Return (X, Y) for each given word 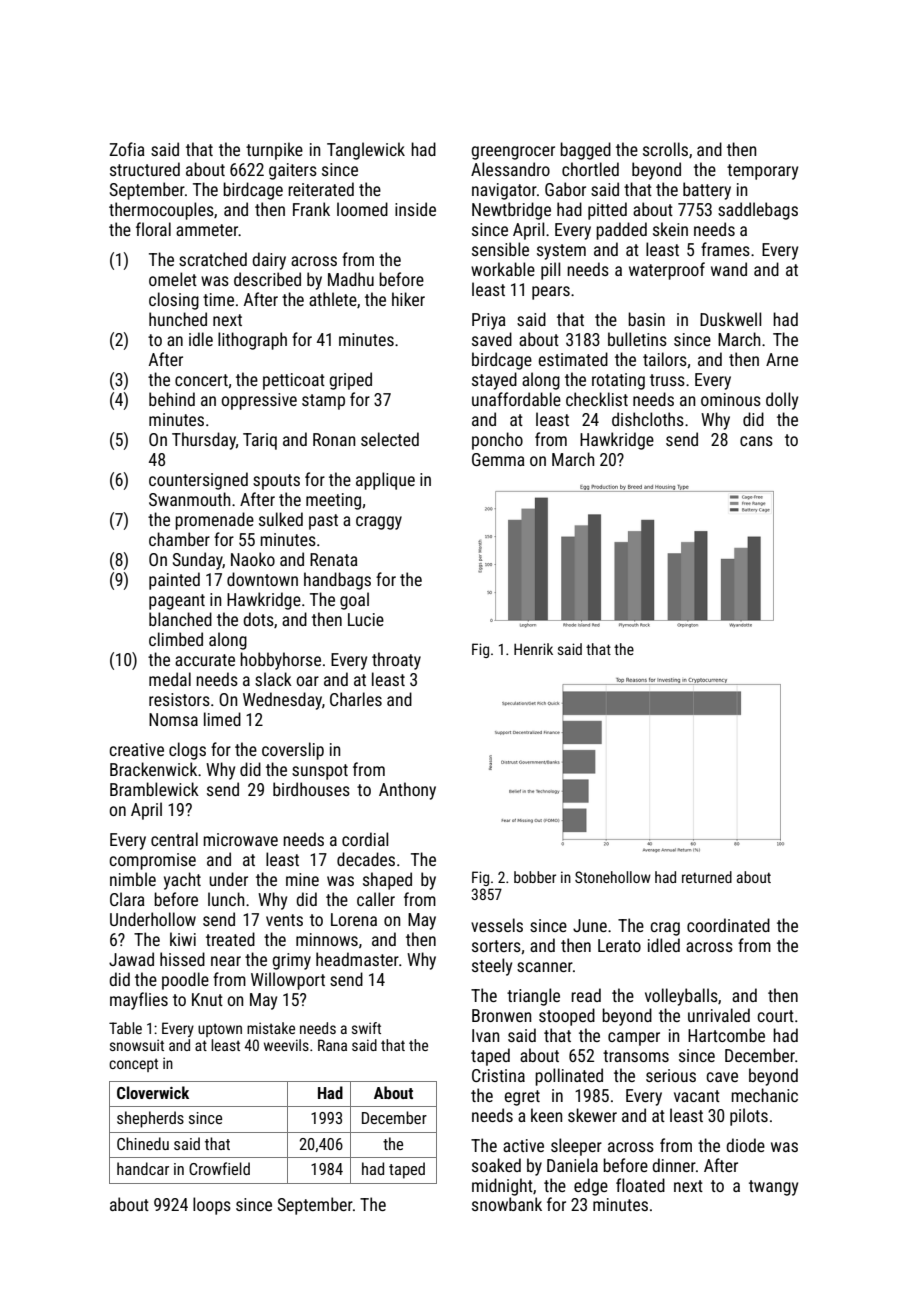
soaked (496, 1165)
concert (201, 380)
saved (492, 339)
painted (174, 581)
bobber (535, 877)
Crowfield (219, 1168)
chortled (590, 169)
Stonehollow (613, 877)
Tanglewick (366, 151)
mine (302, 879)
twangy (773, 1188)
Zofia (127, 149)
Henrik (533, 649)
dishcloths (648, 419)
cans (756, 441)
